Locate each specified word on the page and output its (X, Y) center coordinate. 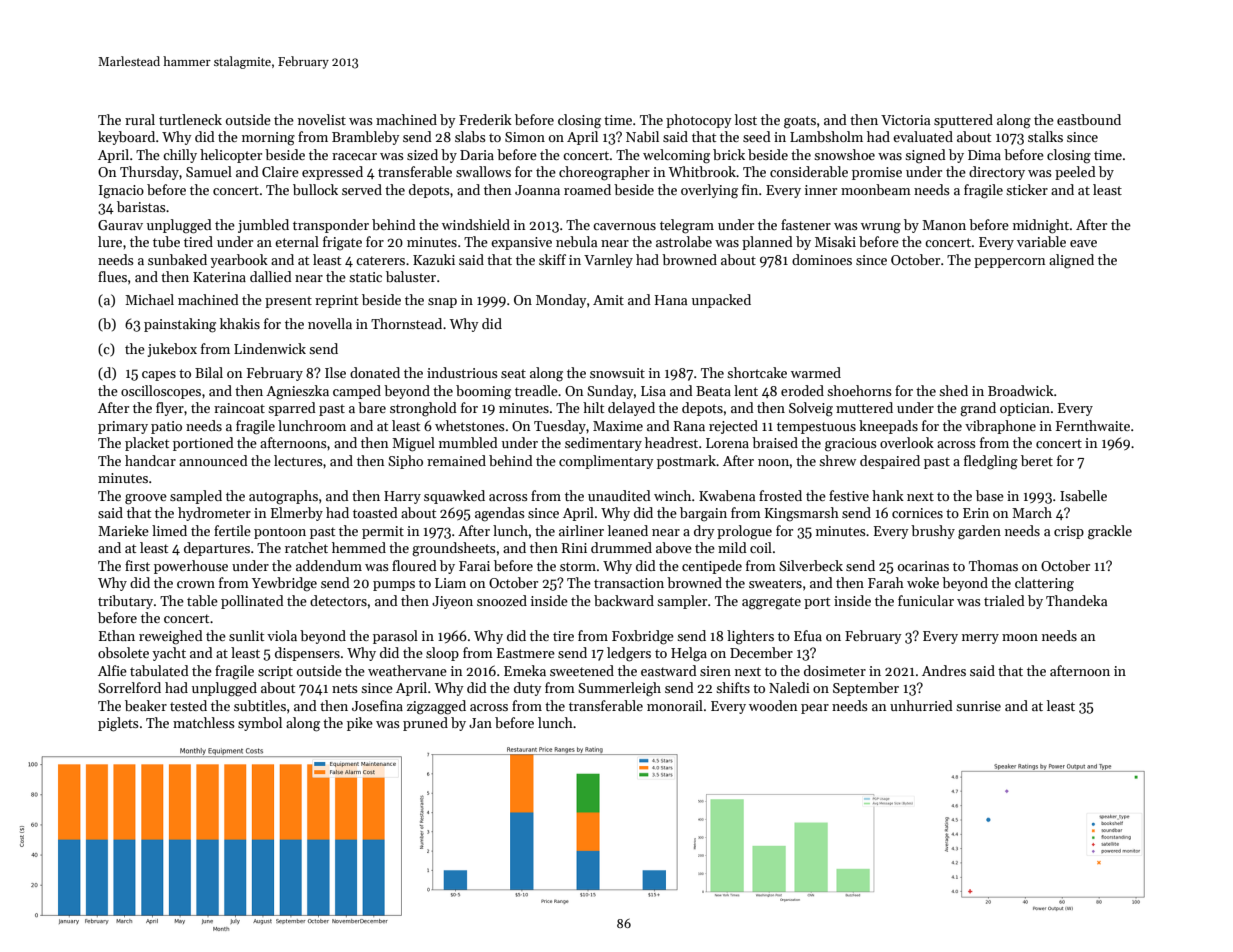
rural (140, 119)
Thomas (993, 565)
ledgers (629, 654)
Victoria (905, 120)
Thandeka (1076, 600)
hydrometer (214, 514)
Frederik (485, 119)
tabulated (159, 670)
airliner (581, 530)
